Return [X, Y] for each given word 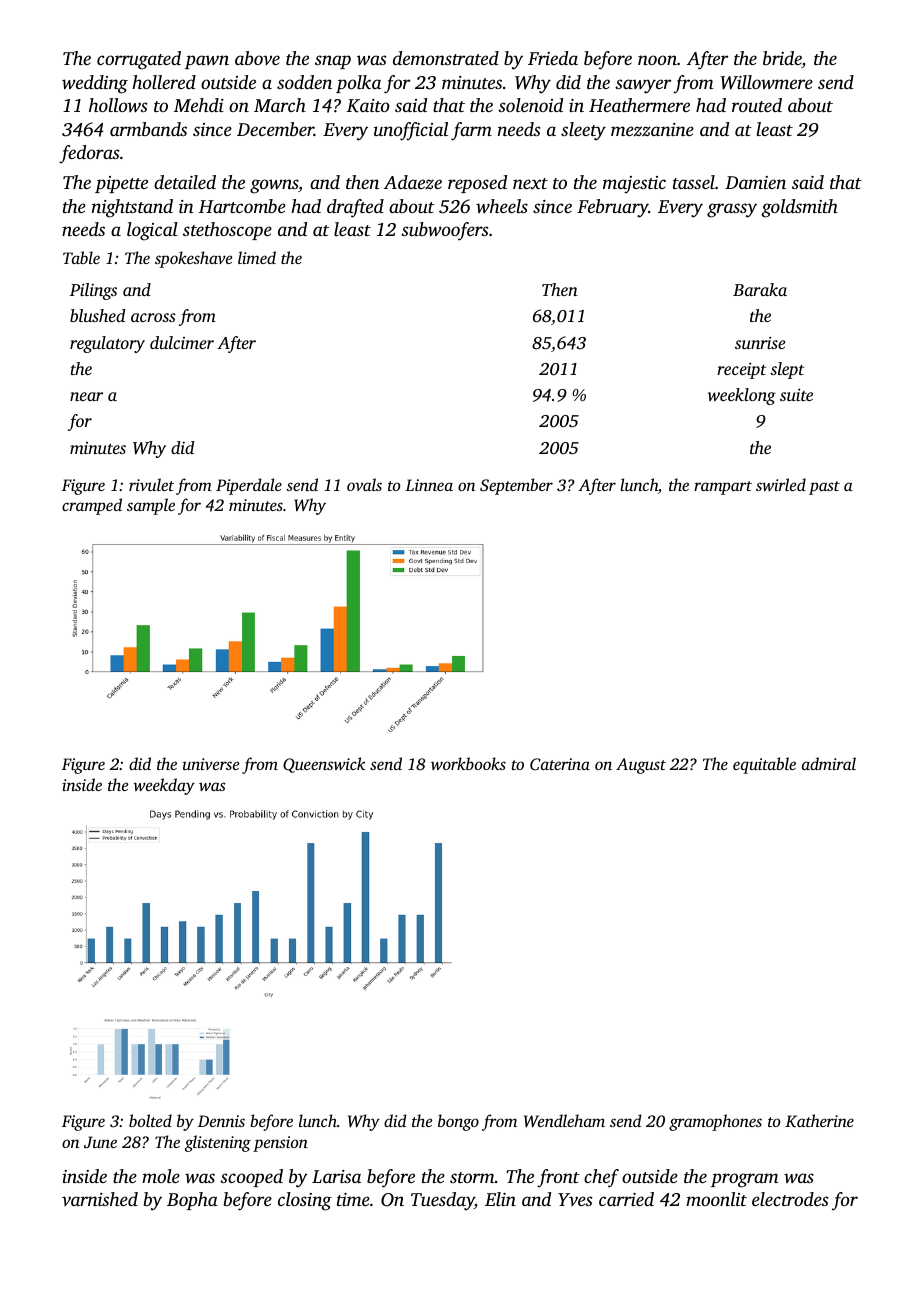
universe [211, 764]
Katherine [819, 1121]
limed [257, 257]
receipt [741, 371]
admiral [829, 763]
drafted [355, 208]
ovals [364, 484]
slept [787, 370]
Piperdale [249, 486]
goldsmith [799, 208]
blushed [97, 315]
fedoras [89, 154]
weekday [164, 786]
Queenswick [324, 765]
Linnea [429, 485]
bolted [150, 1120]
